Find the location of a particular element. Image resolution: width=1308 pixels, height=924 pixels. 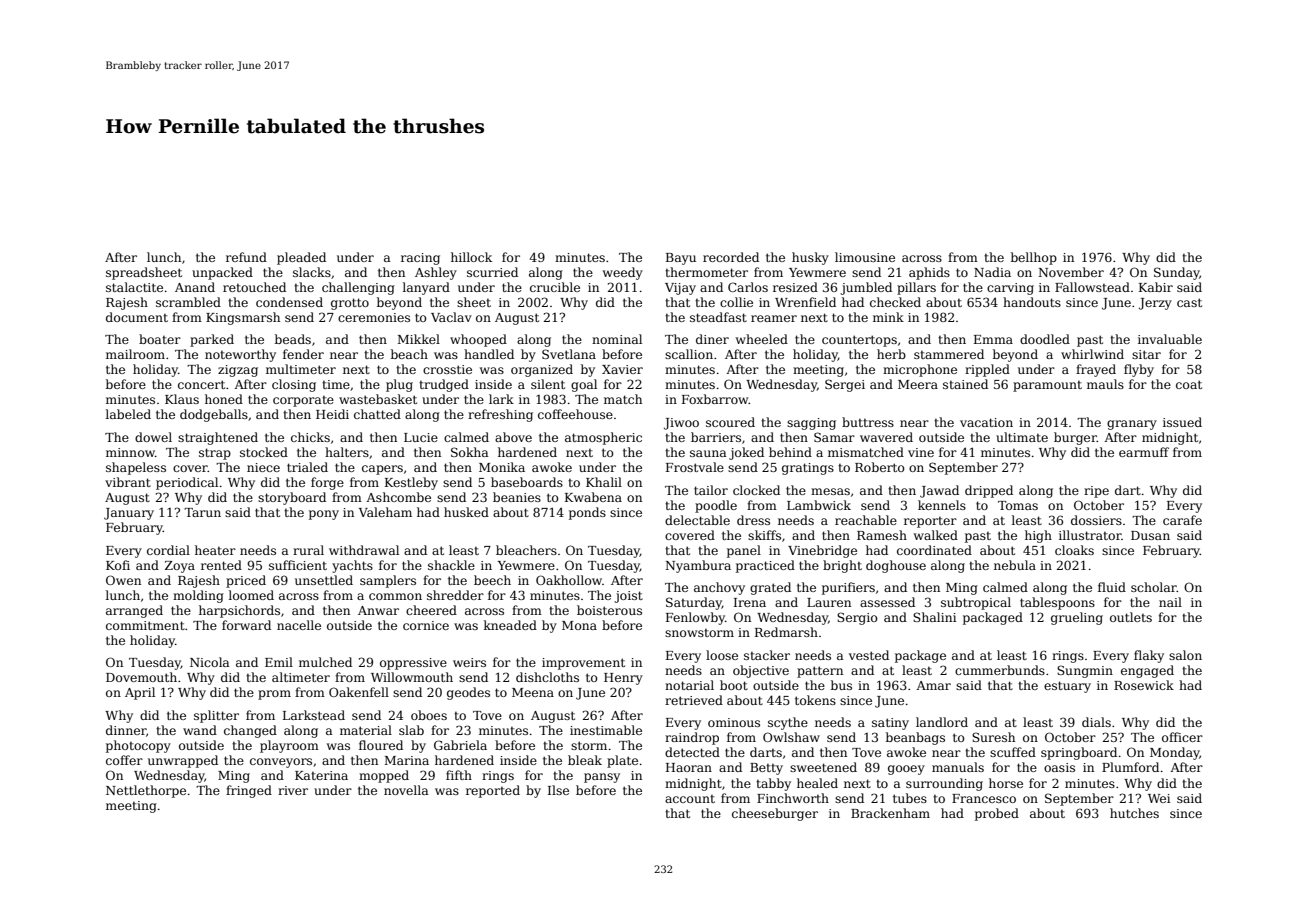

beanies is located at coordinates (517, 497).
